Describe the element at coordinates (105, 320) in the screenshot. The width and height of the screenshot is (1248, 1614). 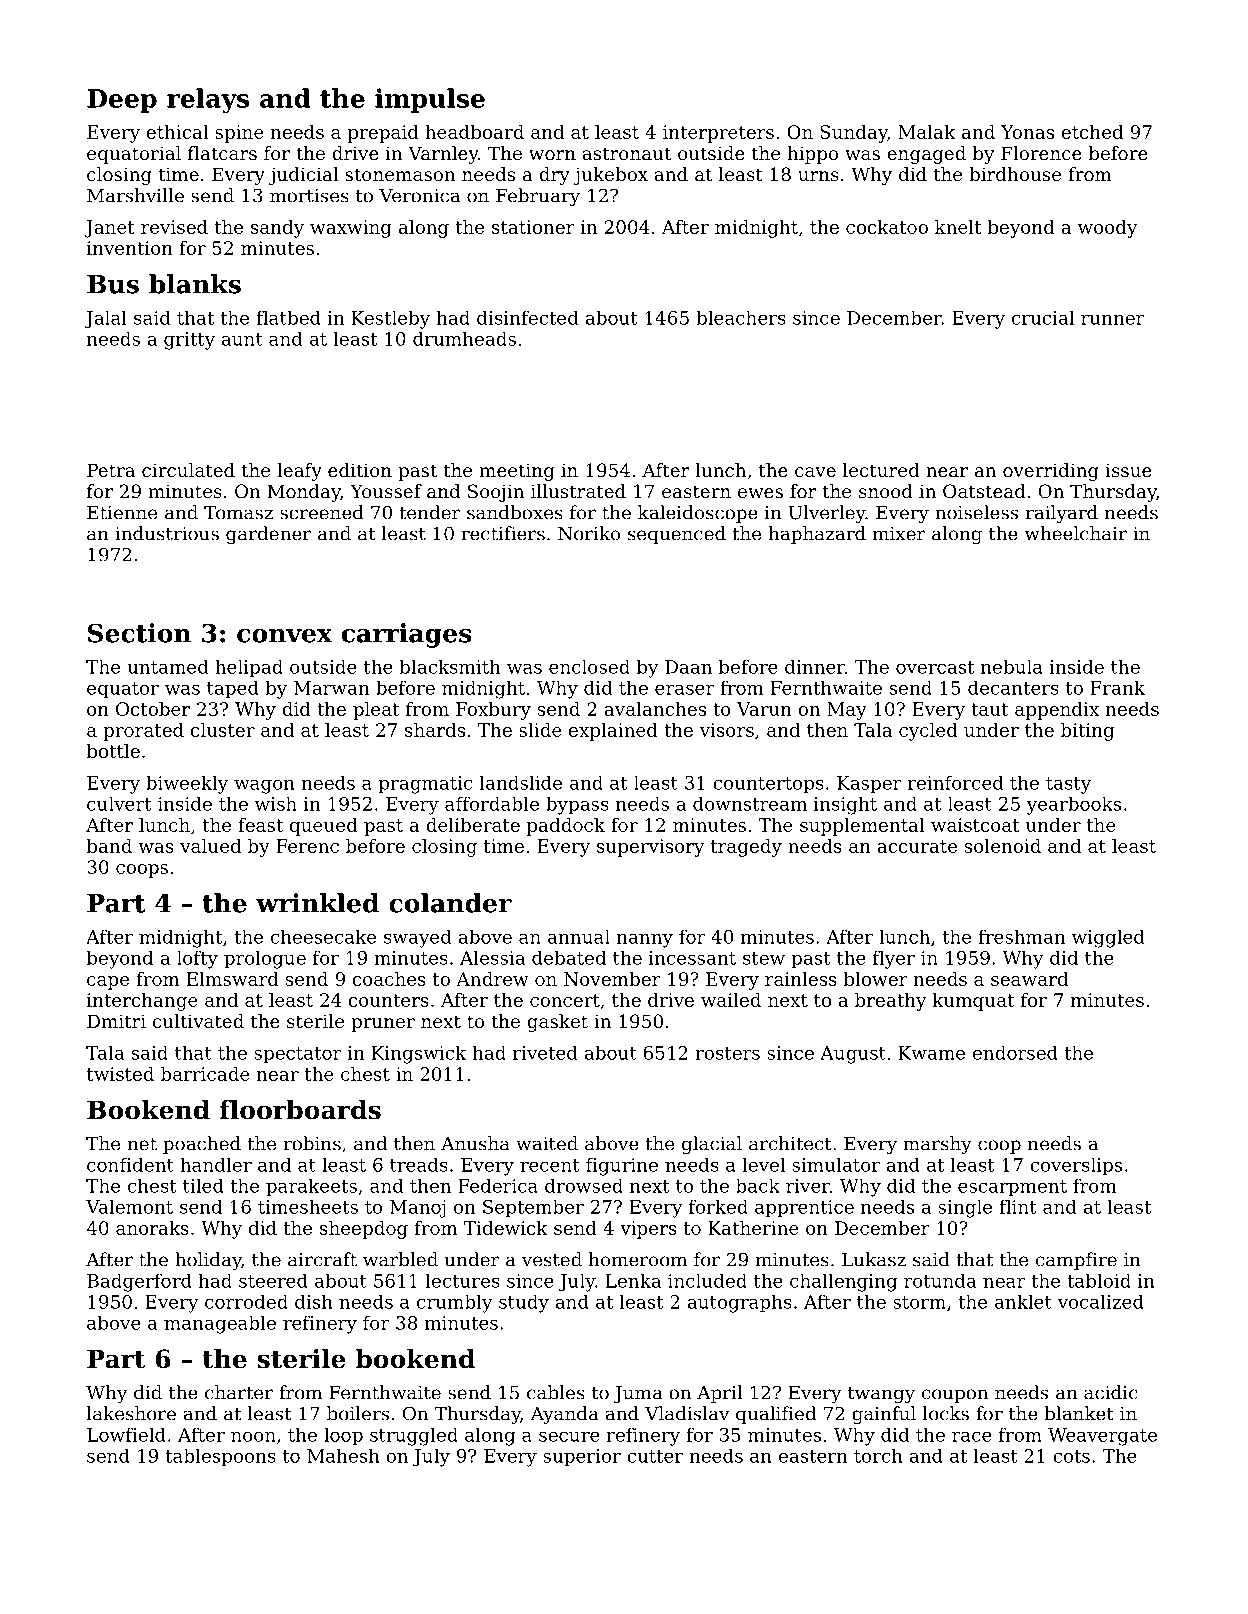
I see `Jalal` at that location.
